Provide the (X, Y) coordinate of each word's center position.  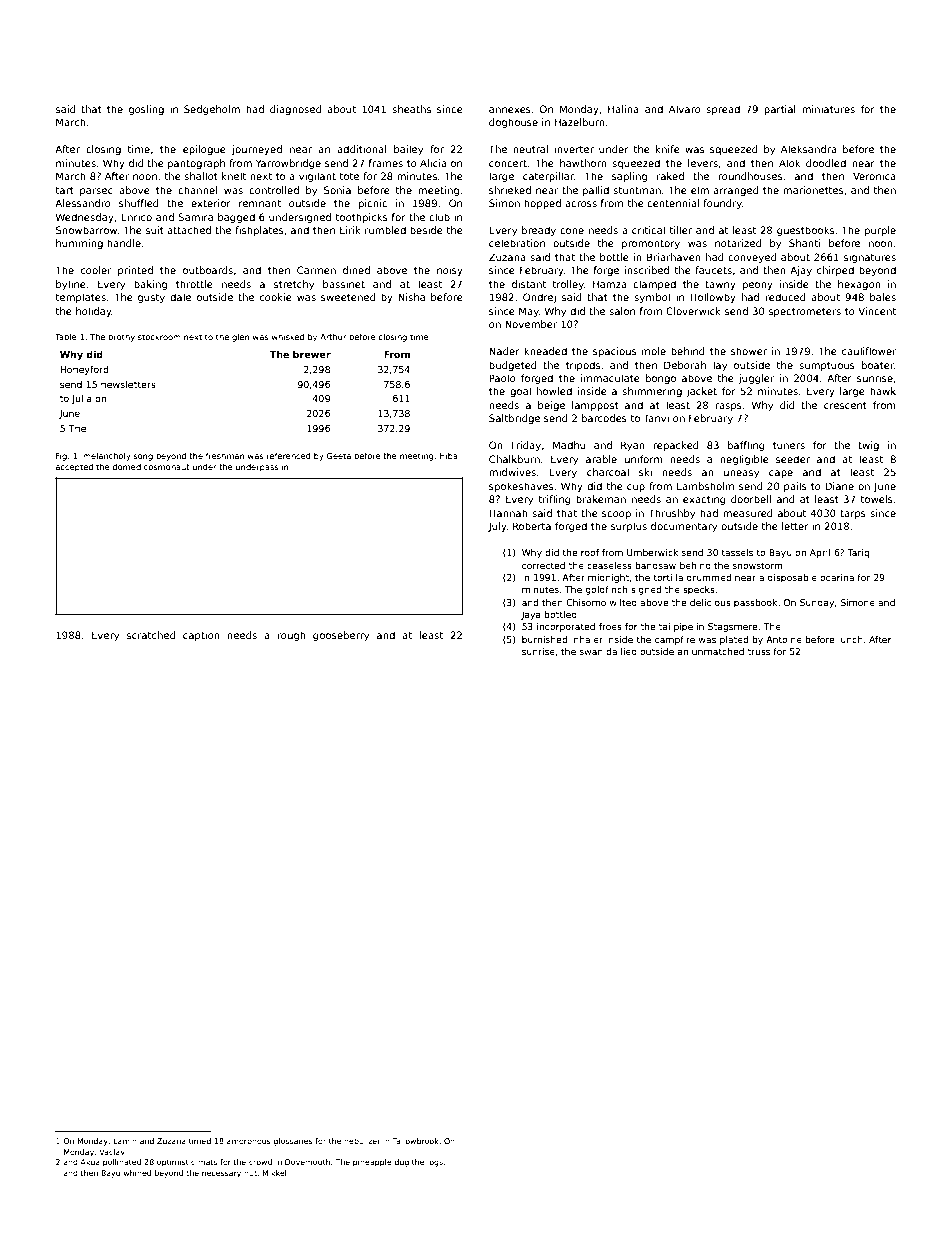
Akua (90, 1162)
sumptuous (827, 366)
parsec (96, 192)
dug (401, 1163)
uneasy (741, 474)
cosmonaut (167, 467)
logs (435, 1163)
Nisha (411, 297)
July (497, 527)
